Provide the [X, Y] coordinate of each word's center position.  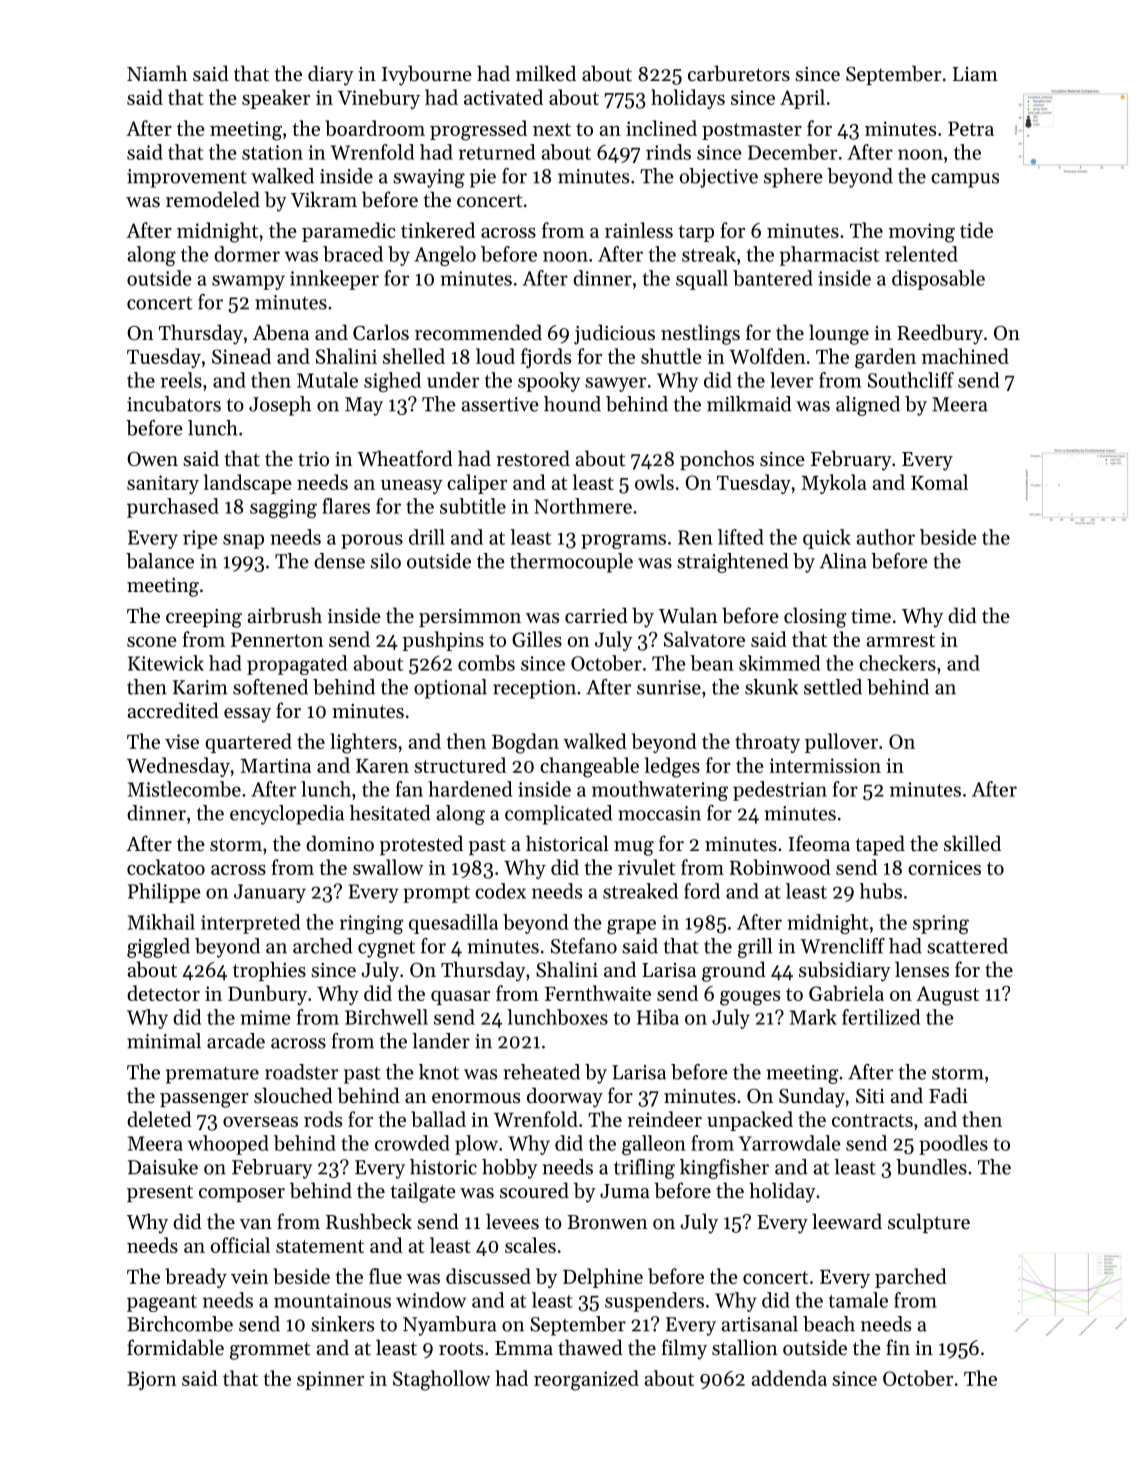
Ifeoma [819, 843]
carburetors [739, 73]
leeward [847, 1221]
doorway [565, 1097]
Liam [975, 74]
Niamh [157, 73]
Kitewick [166, 663]
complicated [558, 815]
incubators [174, 404]
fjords [546, 358]
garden [885, 358]
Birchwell [386, 1017]
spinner [330, 1380]
